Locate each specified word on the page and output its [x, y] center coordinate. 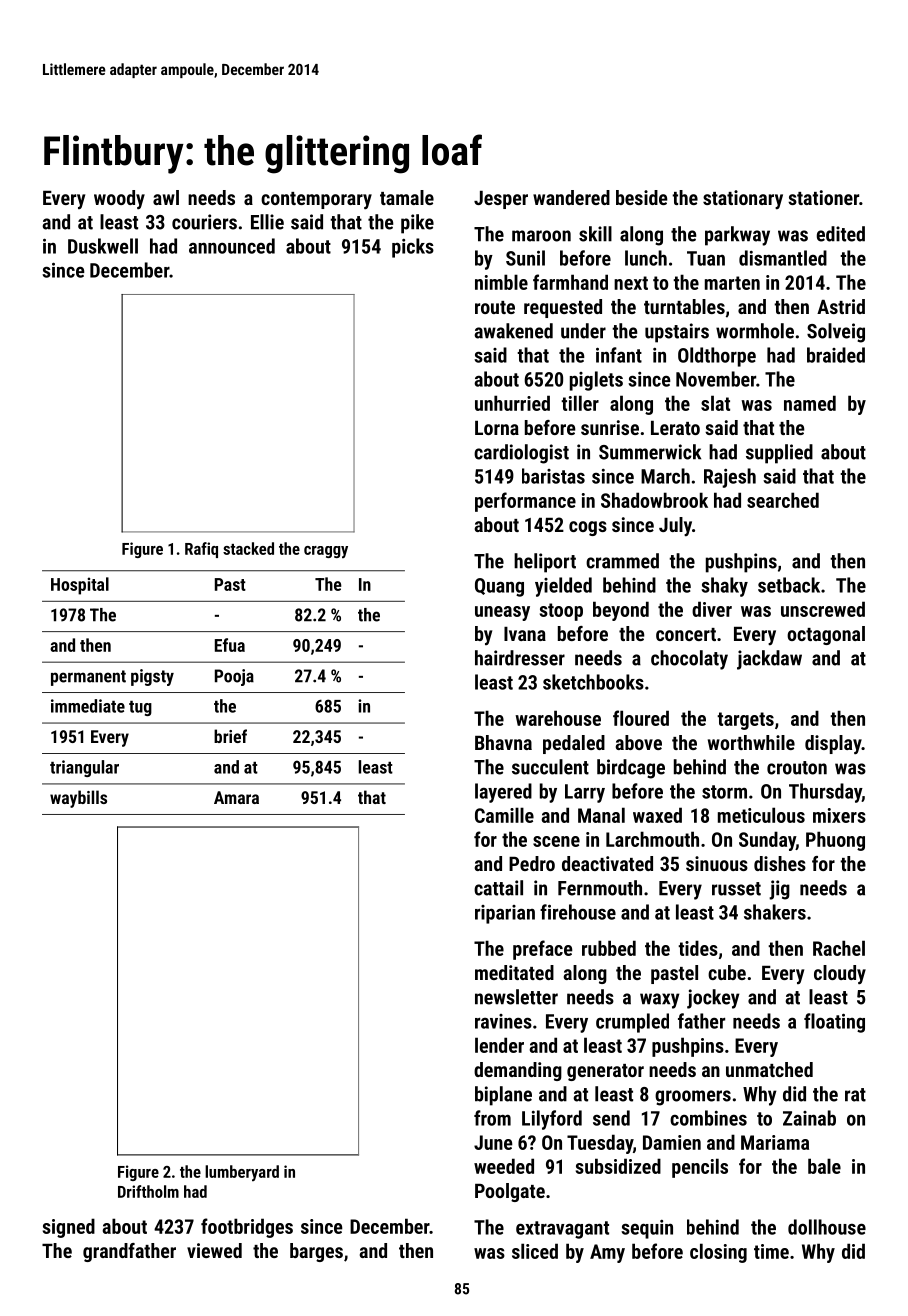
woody [119, 200]
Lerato [675, 428]
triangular [84, 768]
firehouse [578, 912]
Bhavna [503, 742]
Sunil [525, 258]
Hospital [80, 586]
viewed [214, 1250]
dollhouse [827, 1227]
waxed [657, 815]
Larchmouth [652, 839]
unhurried [512, 403]
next [631, 283]
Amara [236, 797]
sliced [535, 1251]
